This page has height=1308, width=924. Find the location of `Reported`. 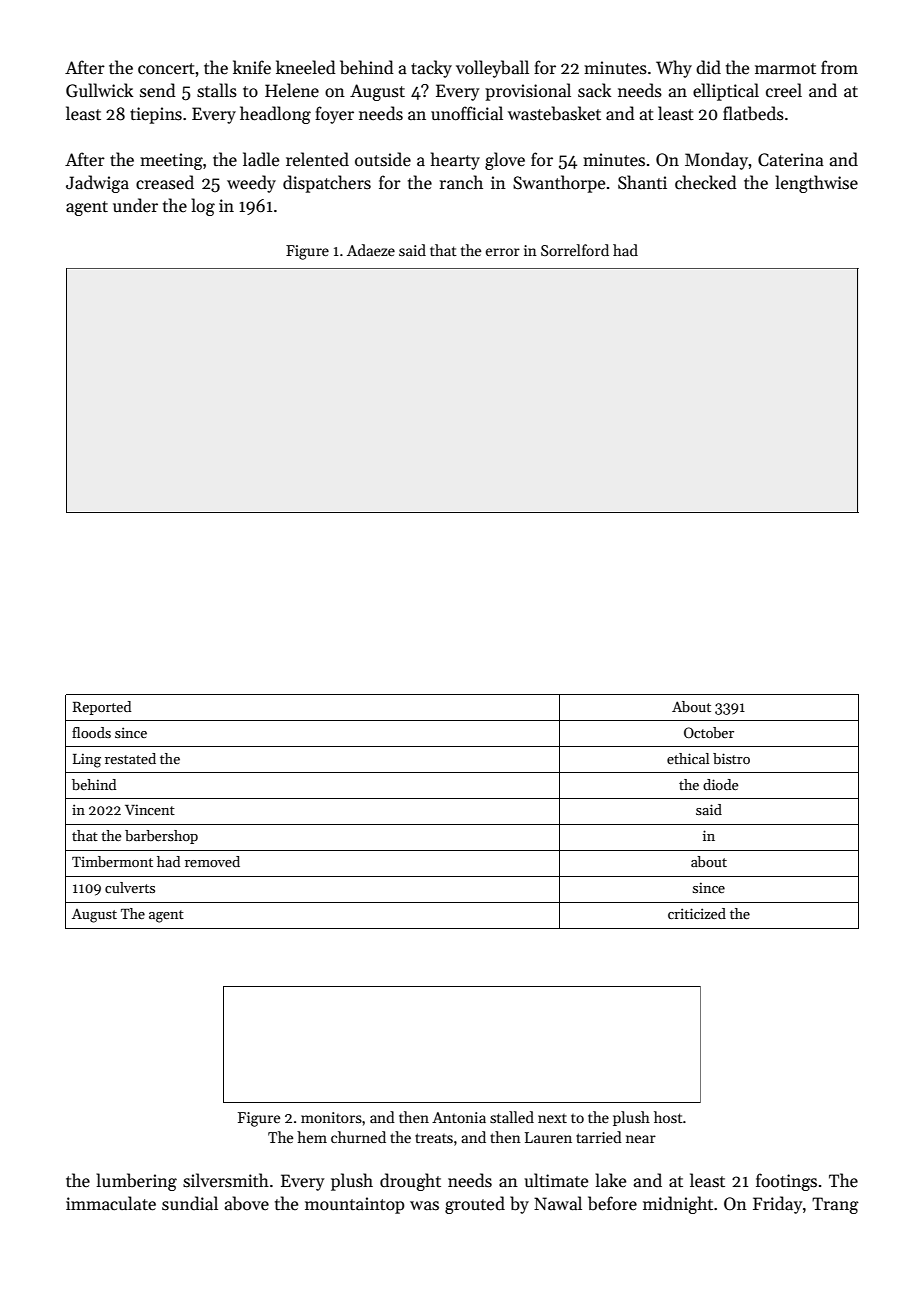

Reported is located at coordinates (102, 708).
